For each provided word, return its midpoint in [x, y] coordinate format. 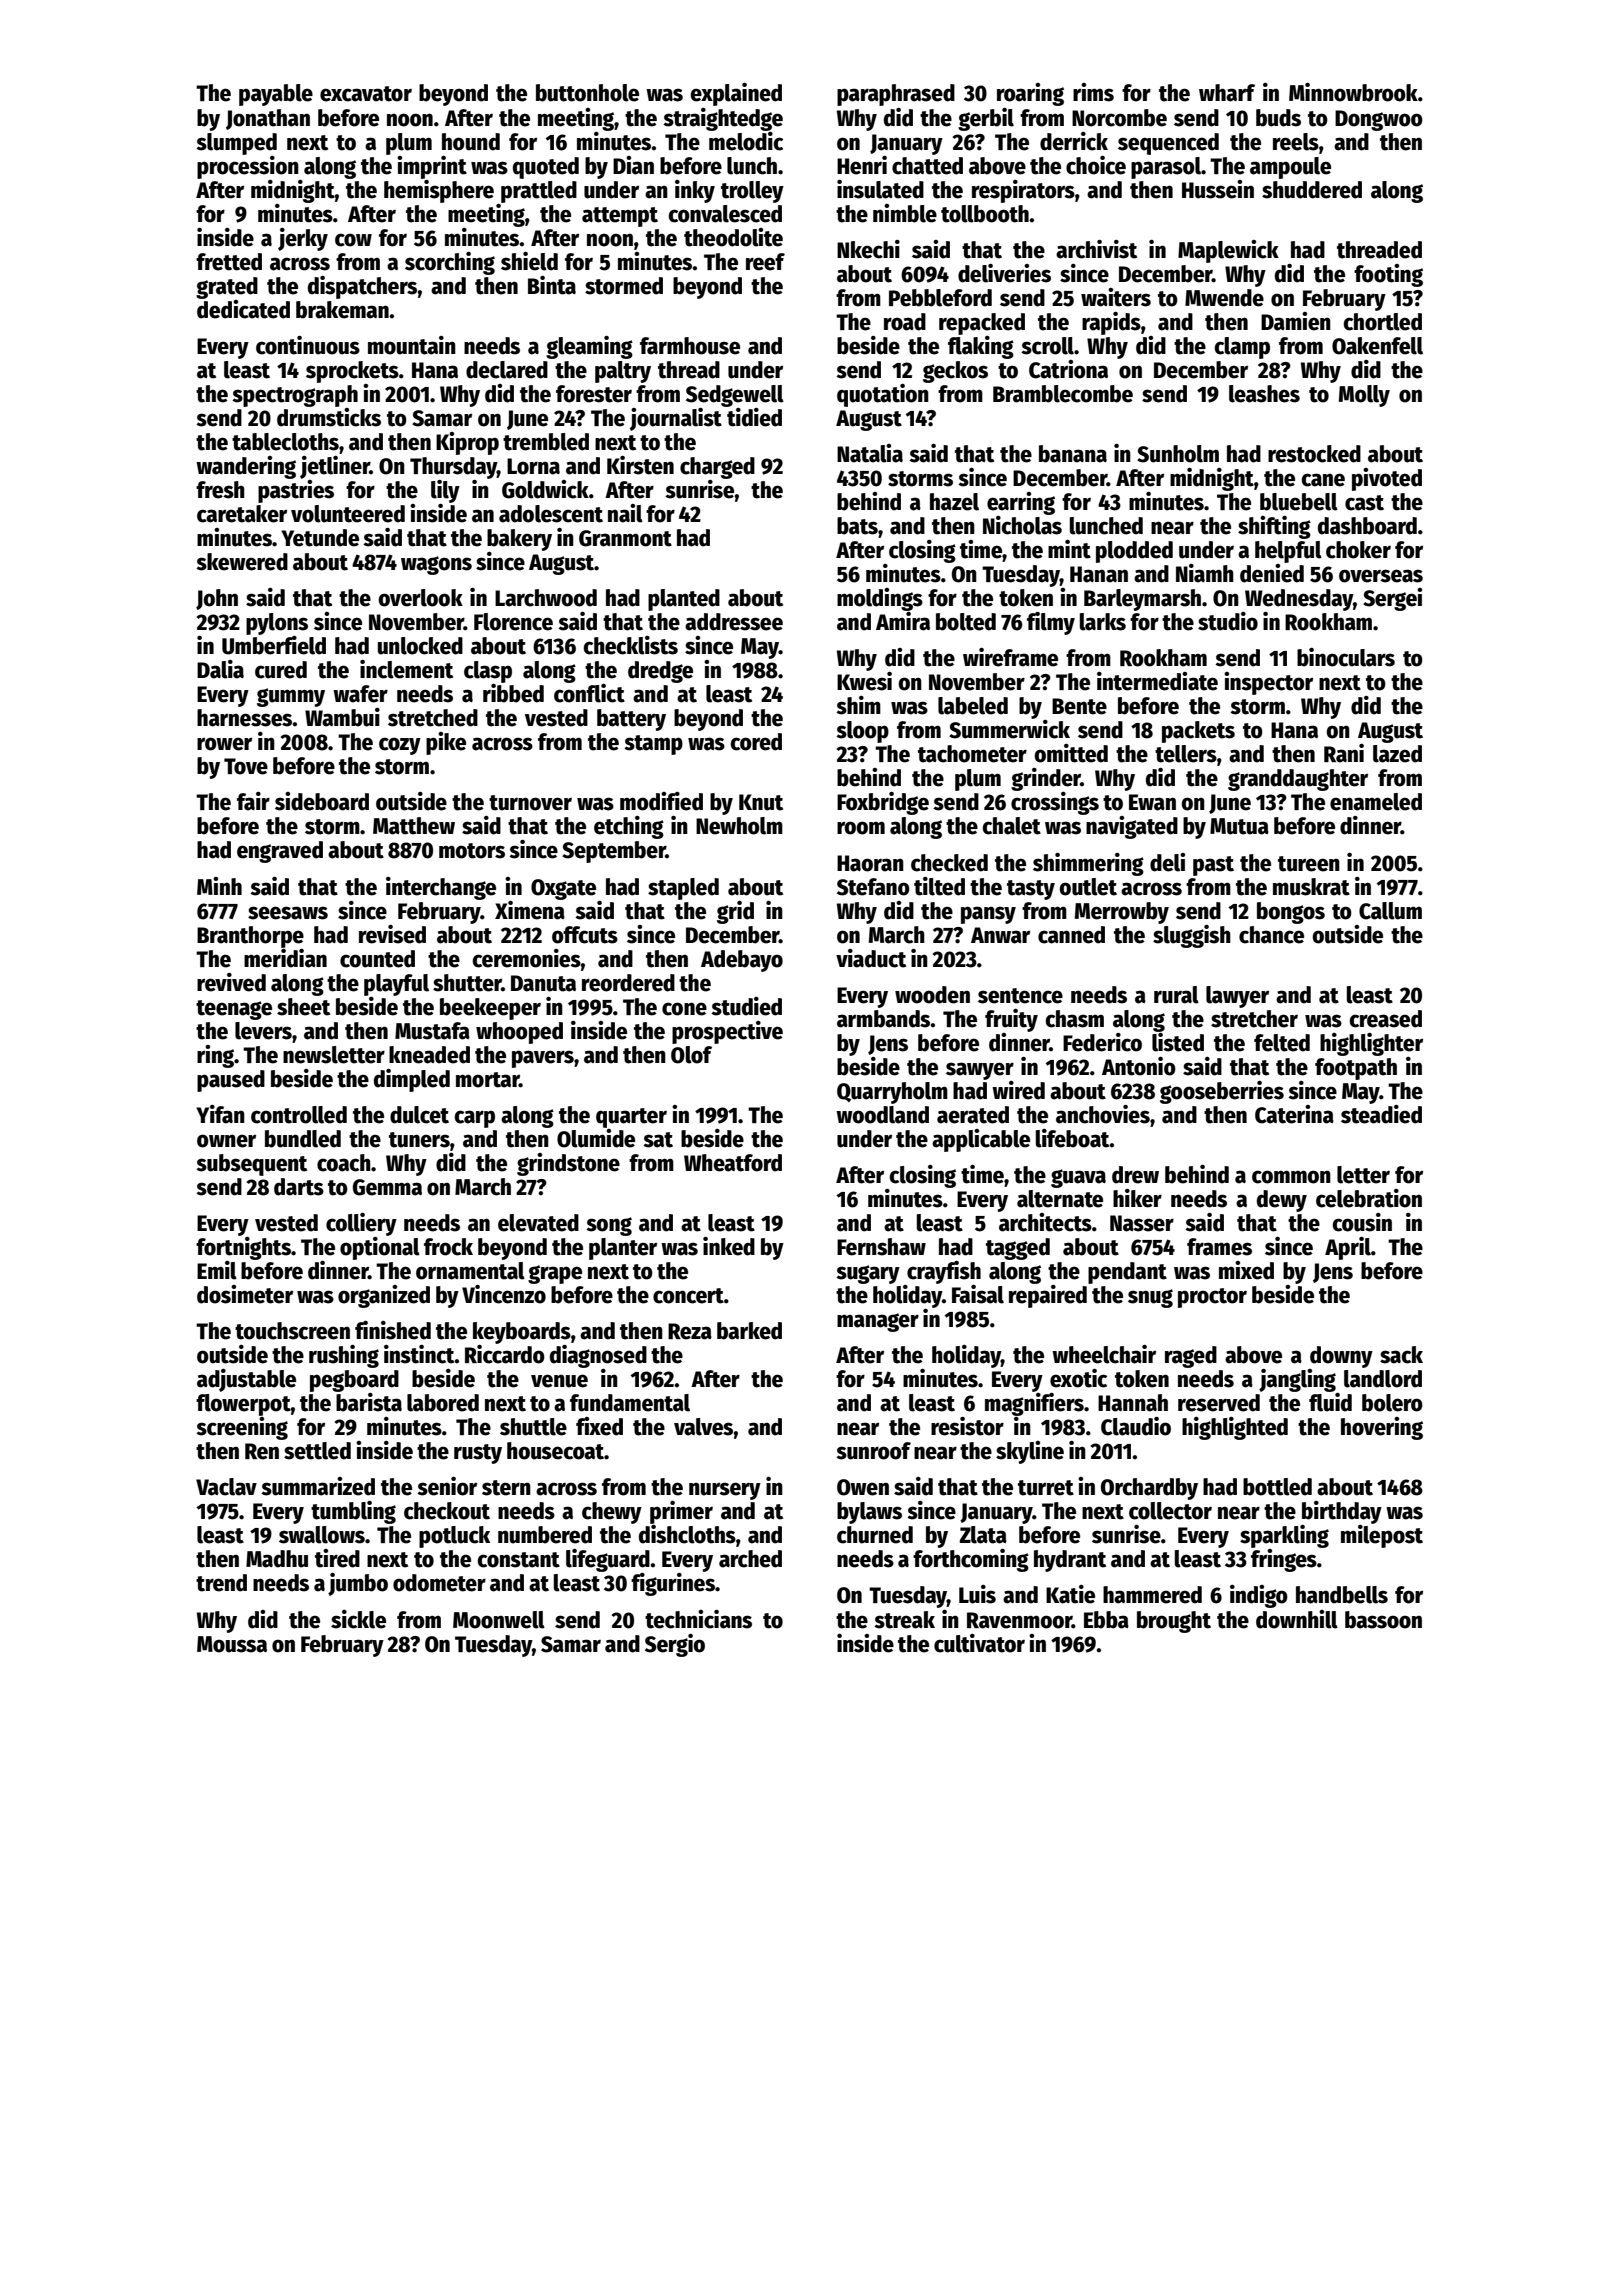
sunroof [873, 1451]
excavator [366, 94]
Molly [1364, 396]
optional [380, 1248]
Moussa [232, 1644]
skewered [242, 562]
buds [1278, 118]
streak [904, 1620]
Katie [1070, 1594]
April [1348, 1248]
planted [684, 600]
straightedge [723, 119]
